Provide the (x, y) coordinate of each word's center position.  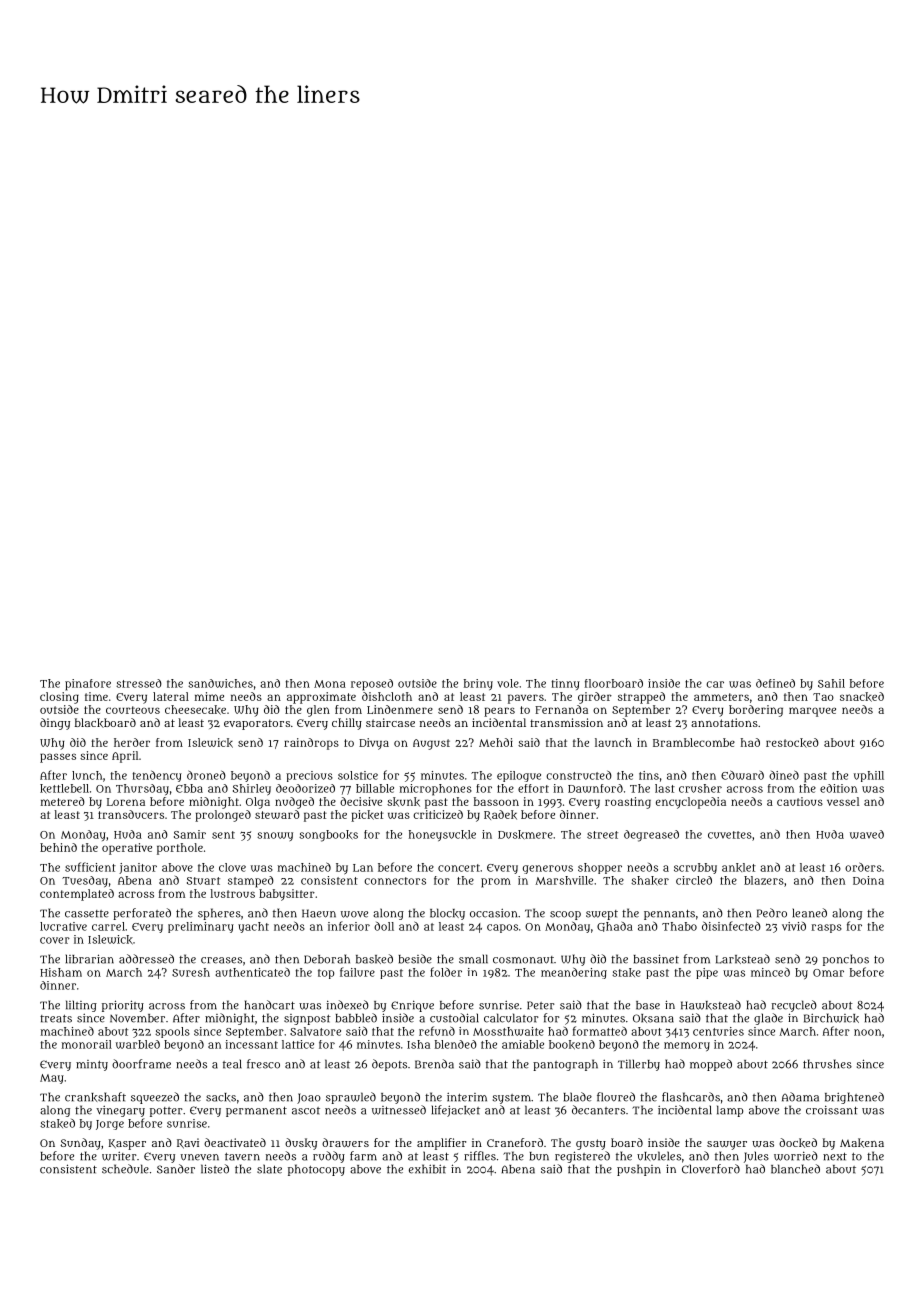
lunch (87, 775)
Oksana (653, 1018)
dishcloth (387, 696)
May (52, 1079)
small (473, 959)
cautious (800, 801)
